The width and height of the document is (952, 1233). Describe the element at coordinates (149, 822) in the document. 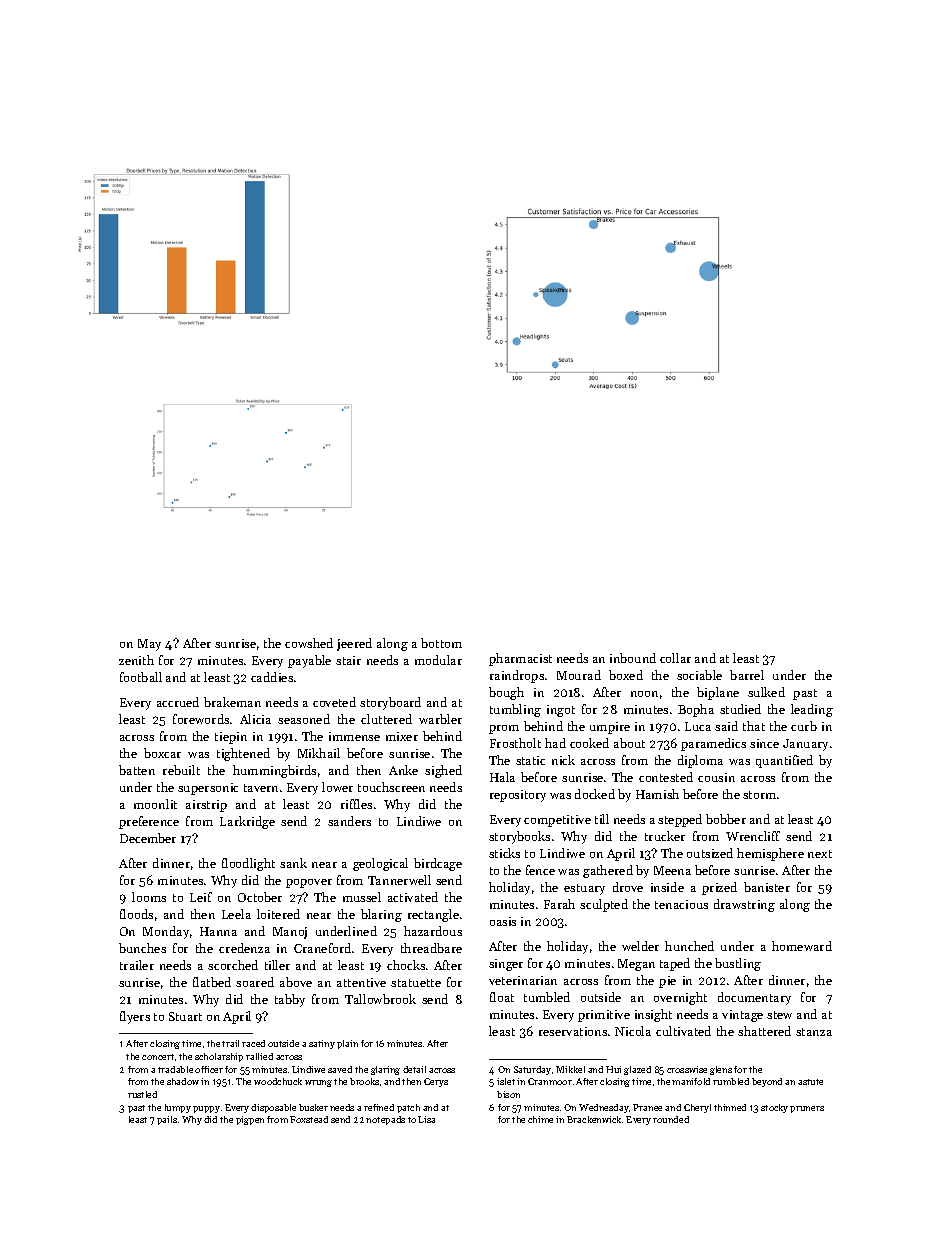

I see `preference` at that location.
